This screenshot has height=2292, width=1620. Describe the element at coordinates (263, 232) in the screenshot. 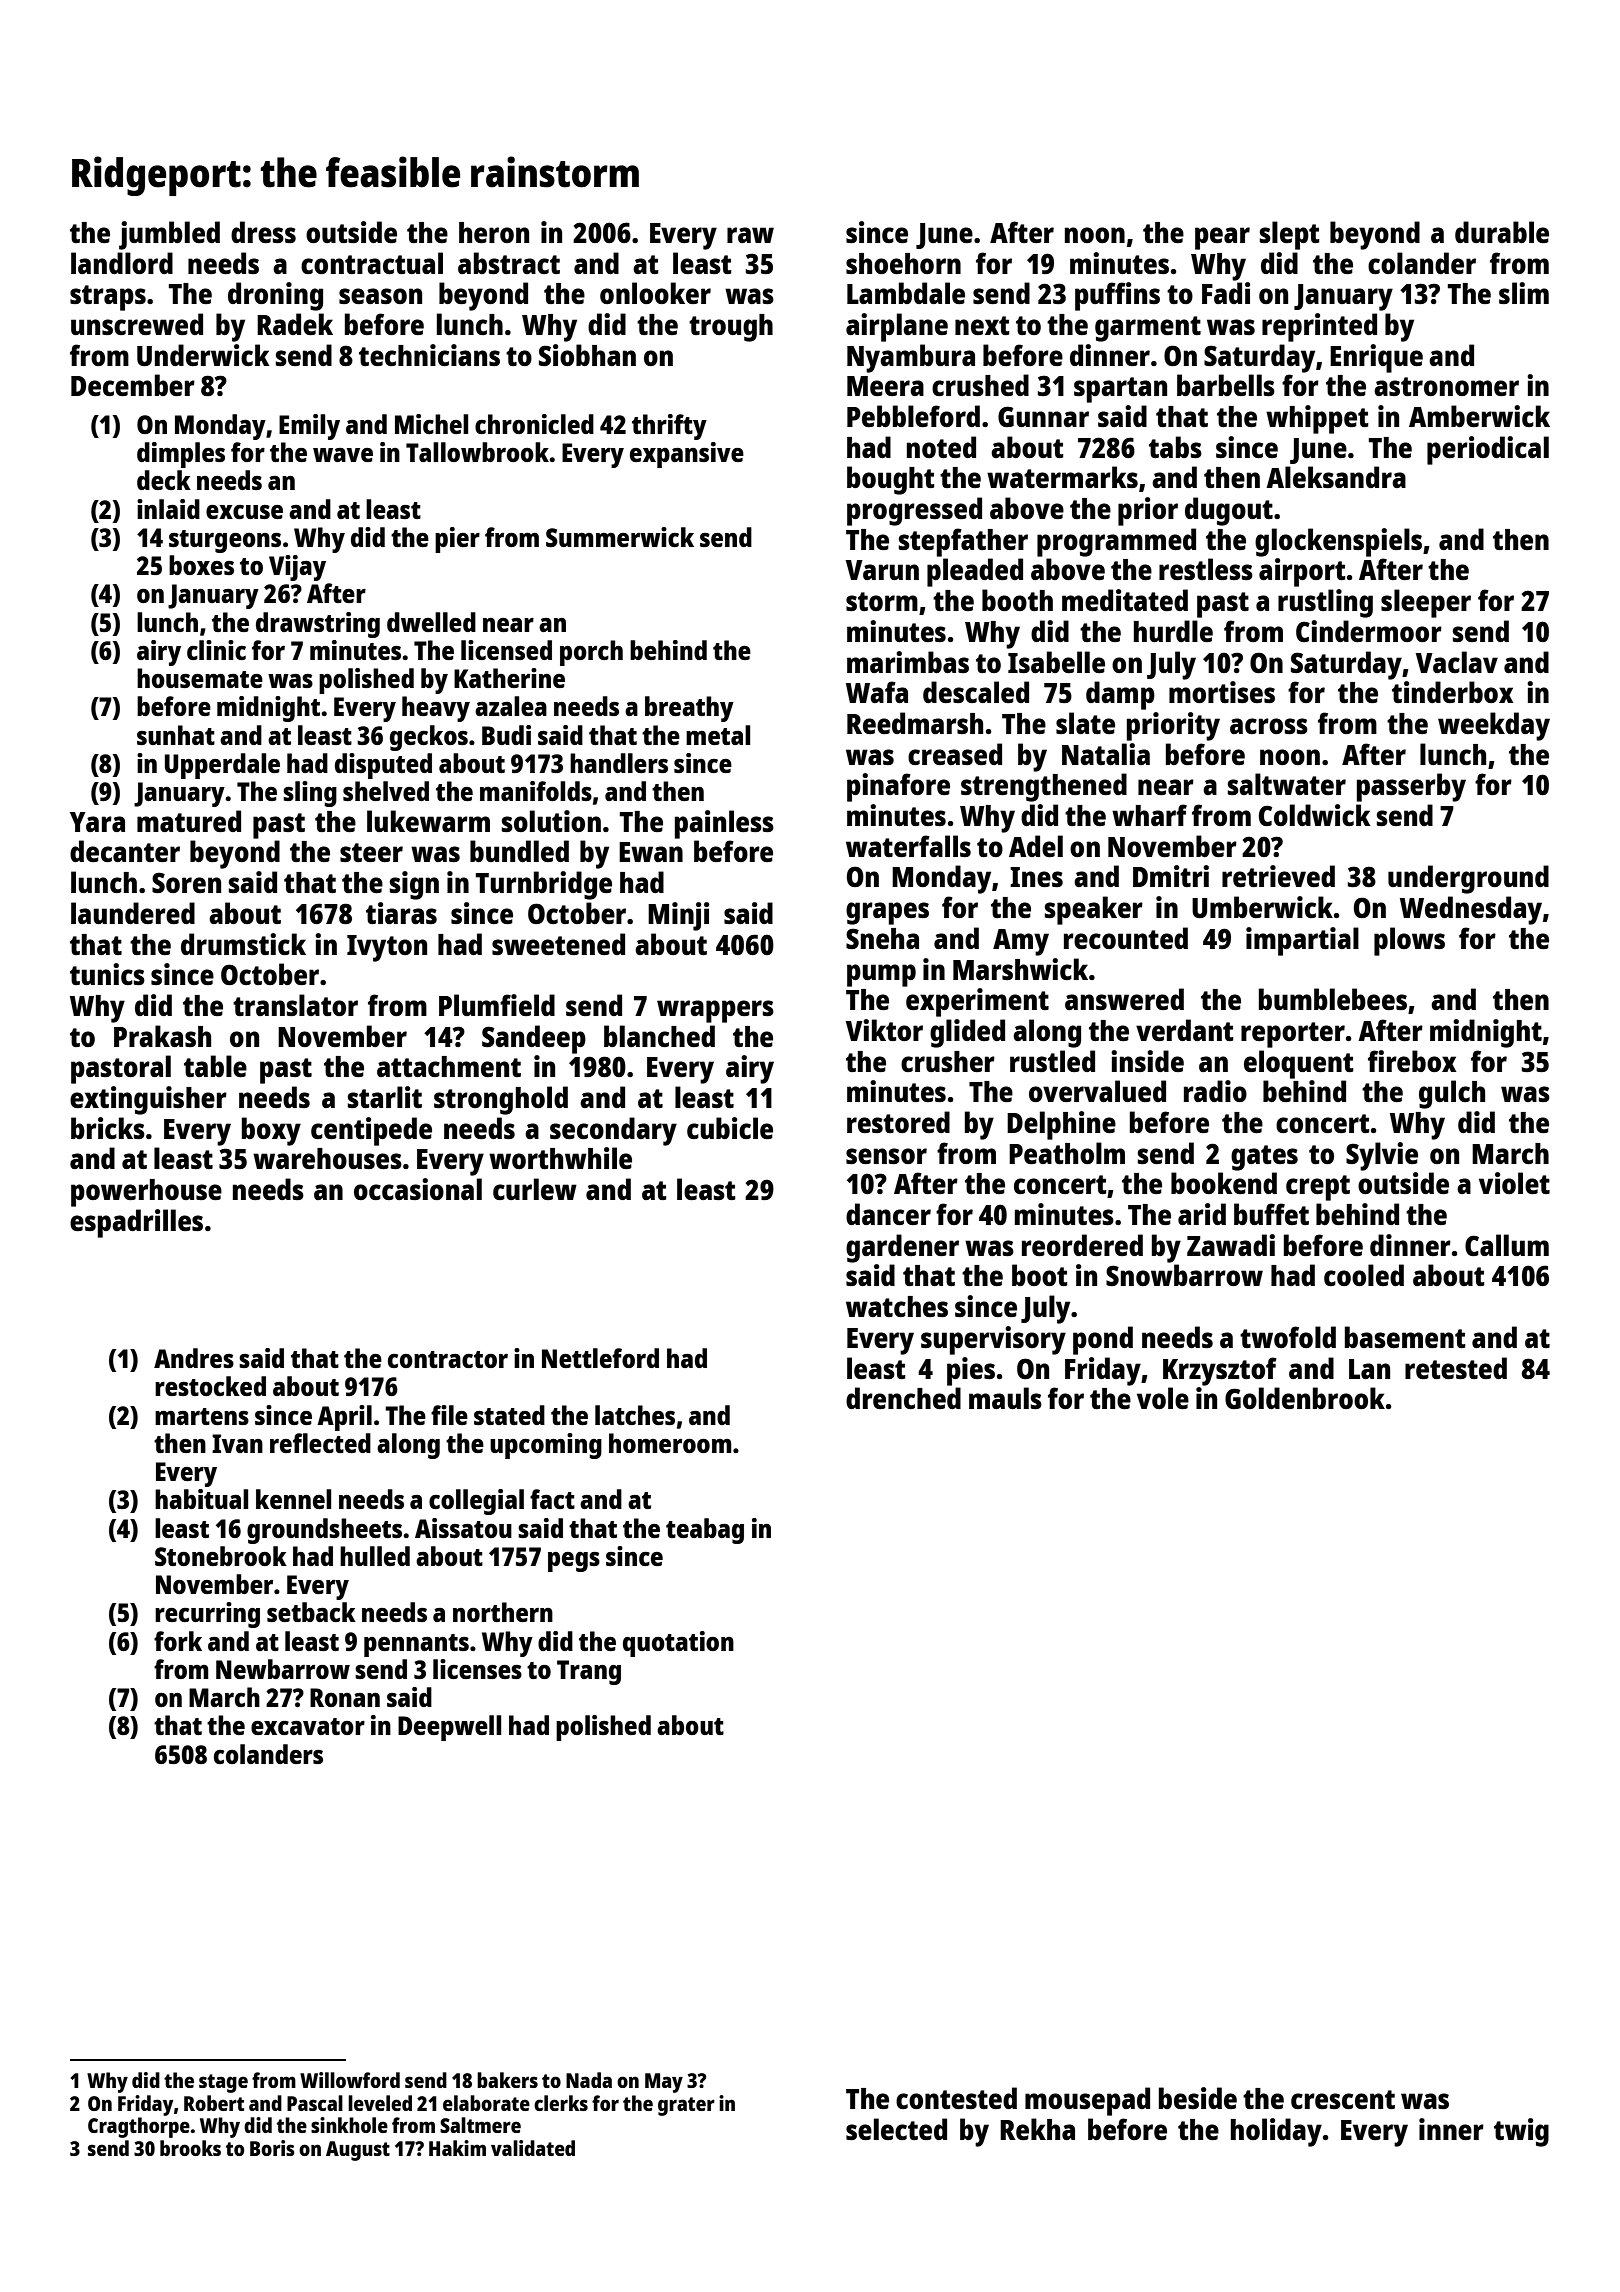

I see `dress` at that location.
